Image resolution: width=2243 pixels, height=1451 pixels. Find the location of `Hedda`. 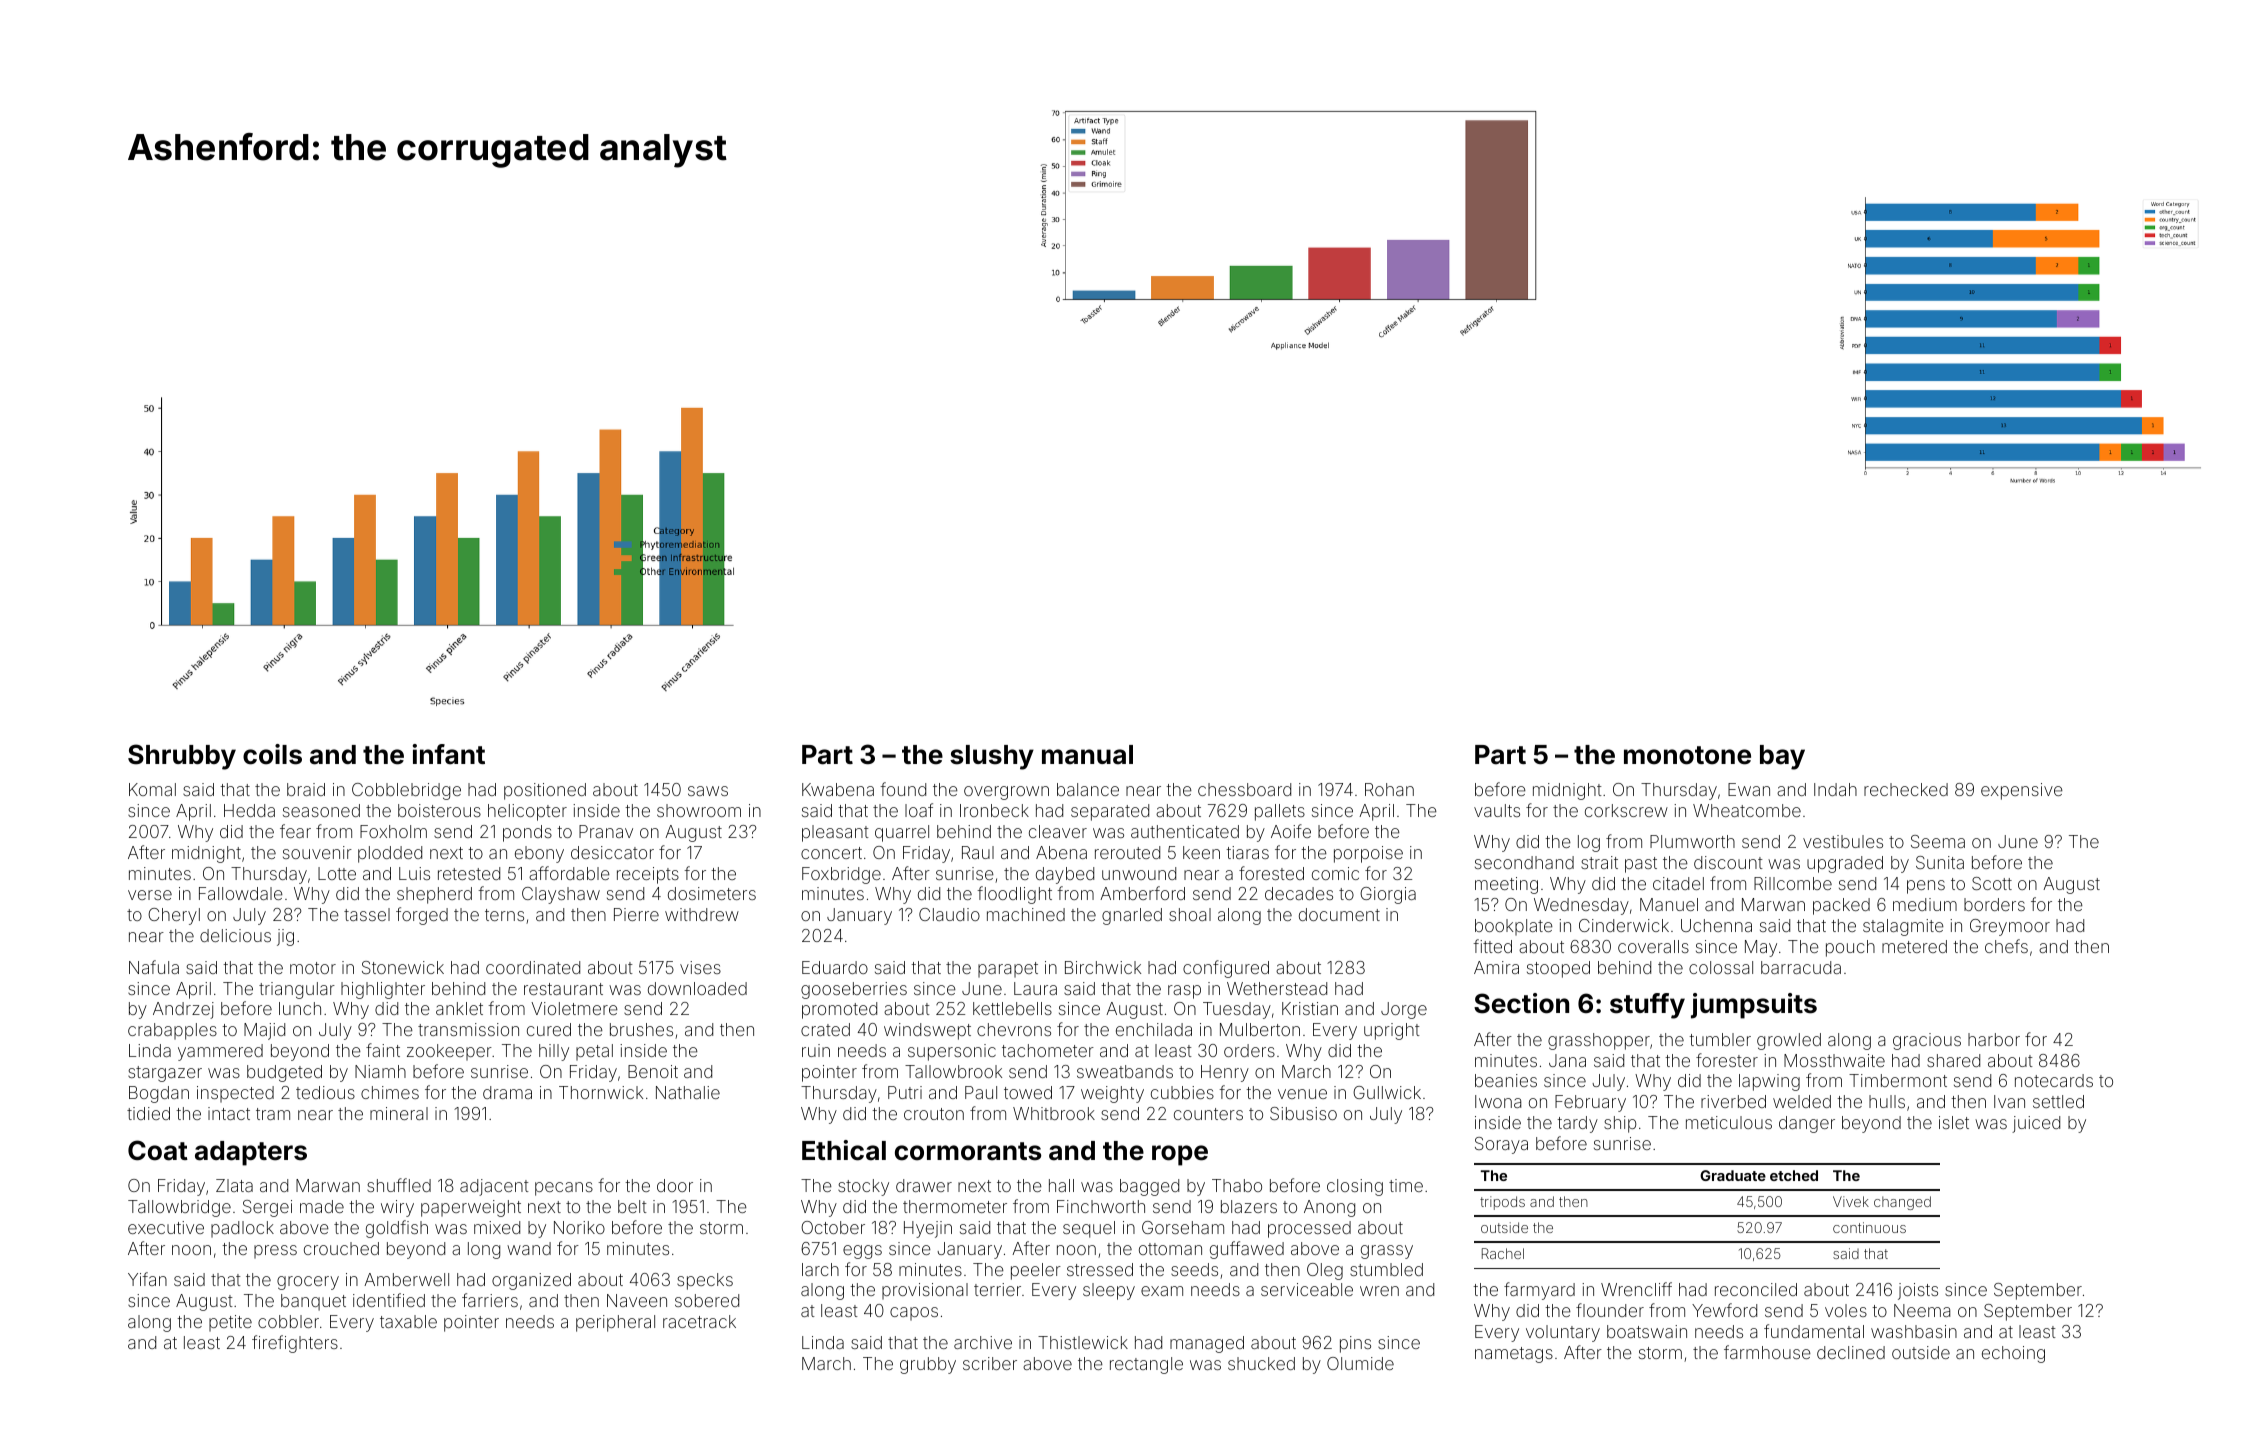

Hedda is located at coordinates (249, 810).
